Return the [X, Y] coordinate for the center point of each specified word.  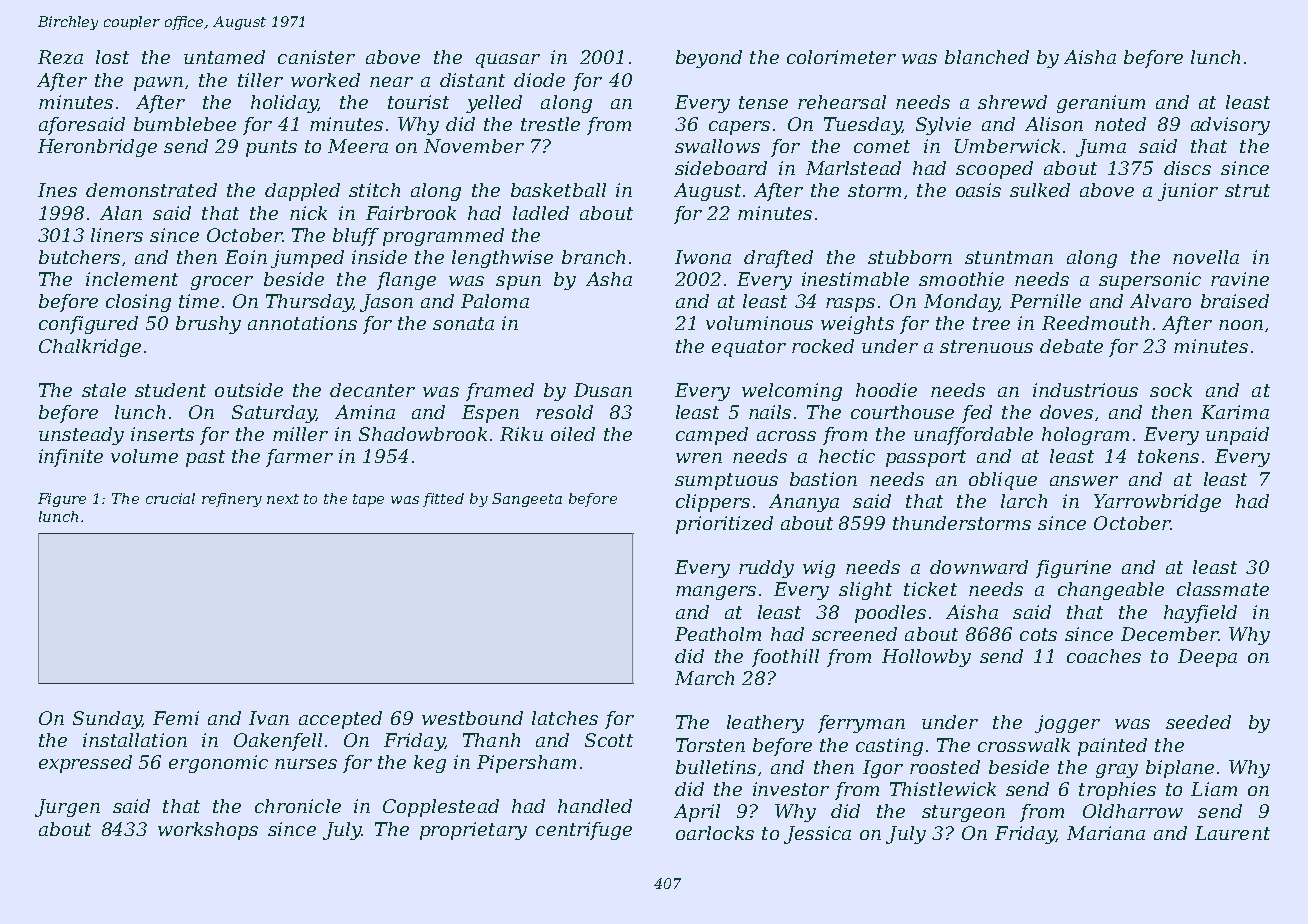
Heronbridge [97, 148]
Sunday [107, 720]
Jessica [817, 835]
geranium [1101, 104]
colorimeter [841, 57]
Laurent [1232, 833]
